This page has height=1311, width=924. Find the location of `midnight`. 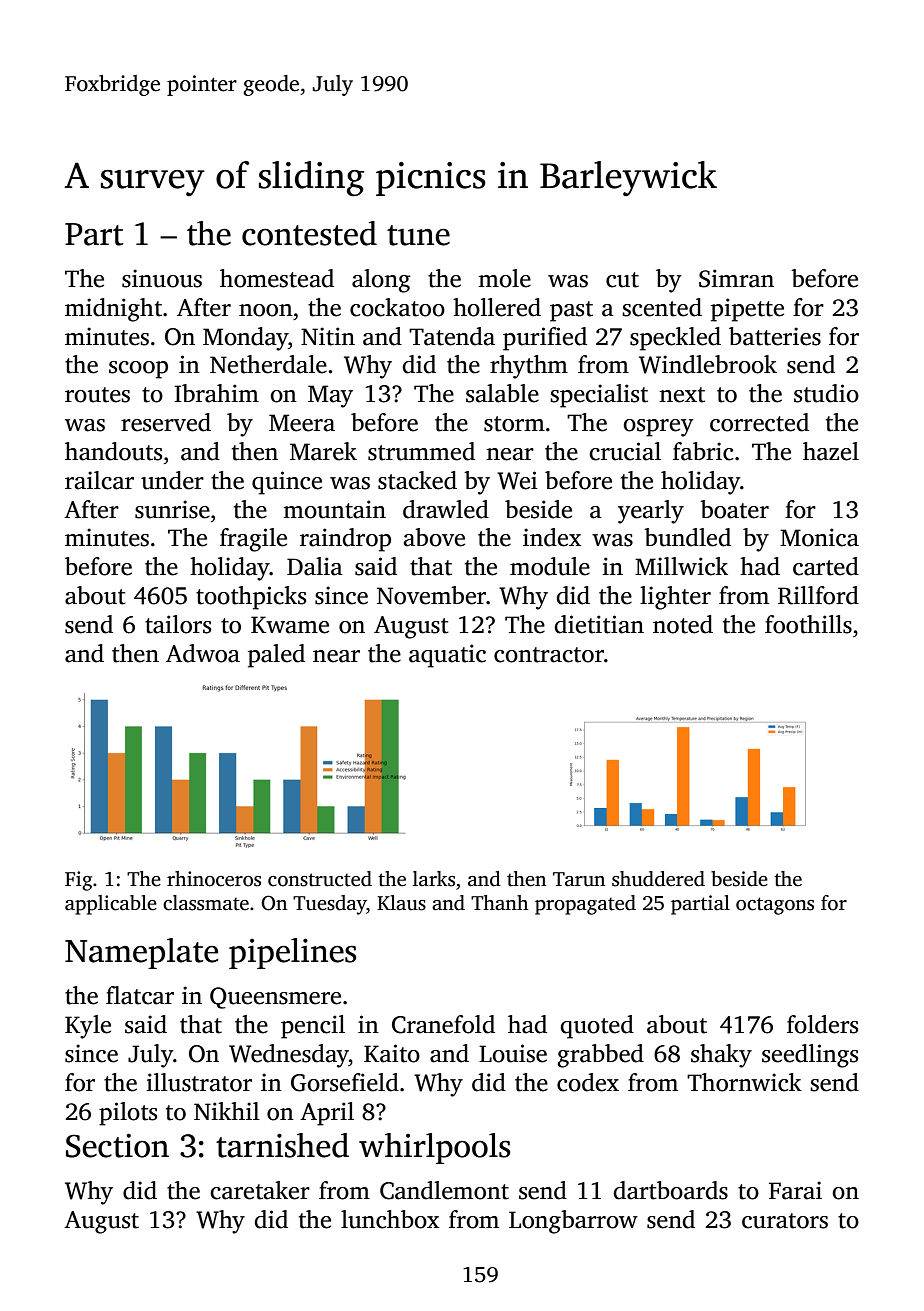

midnight is located at coordinates (113, 310).
